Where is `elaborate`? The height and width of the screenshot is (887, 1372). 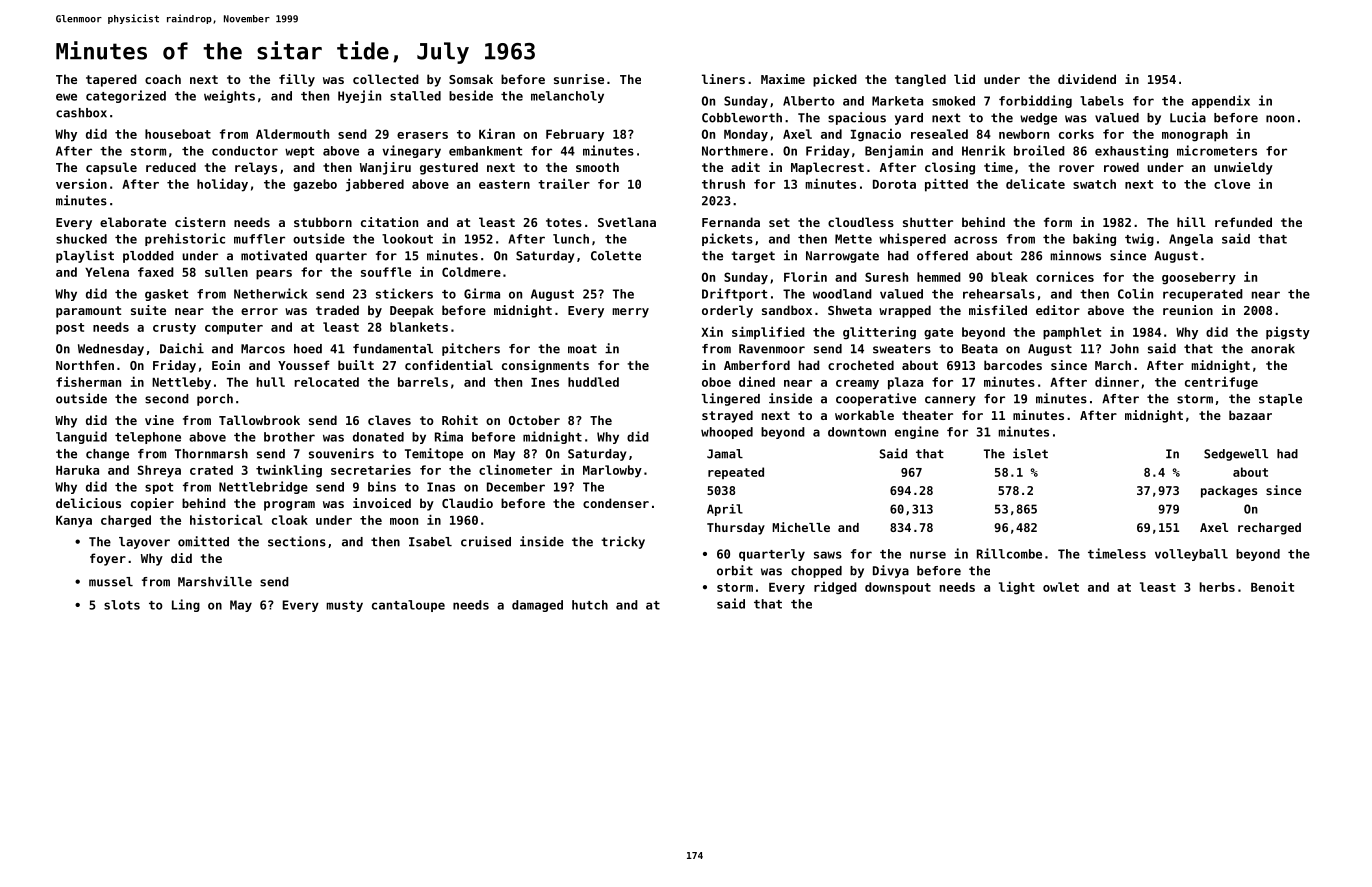
elaborate is located at coordinates (133, 222).
